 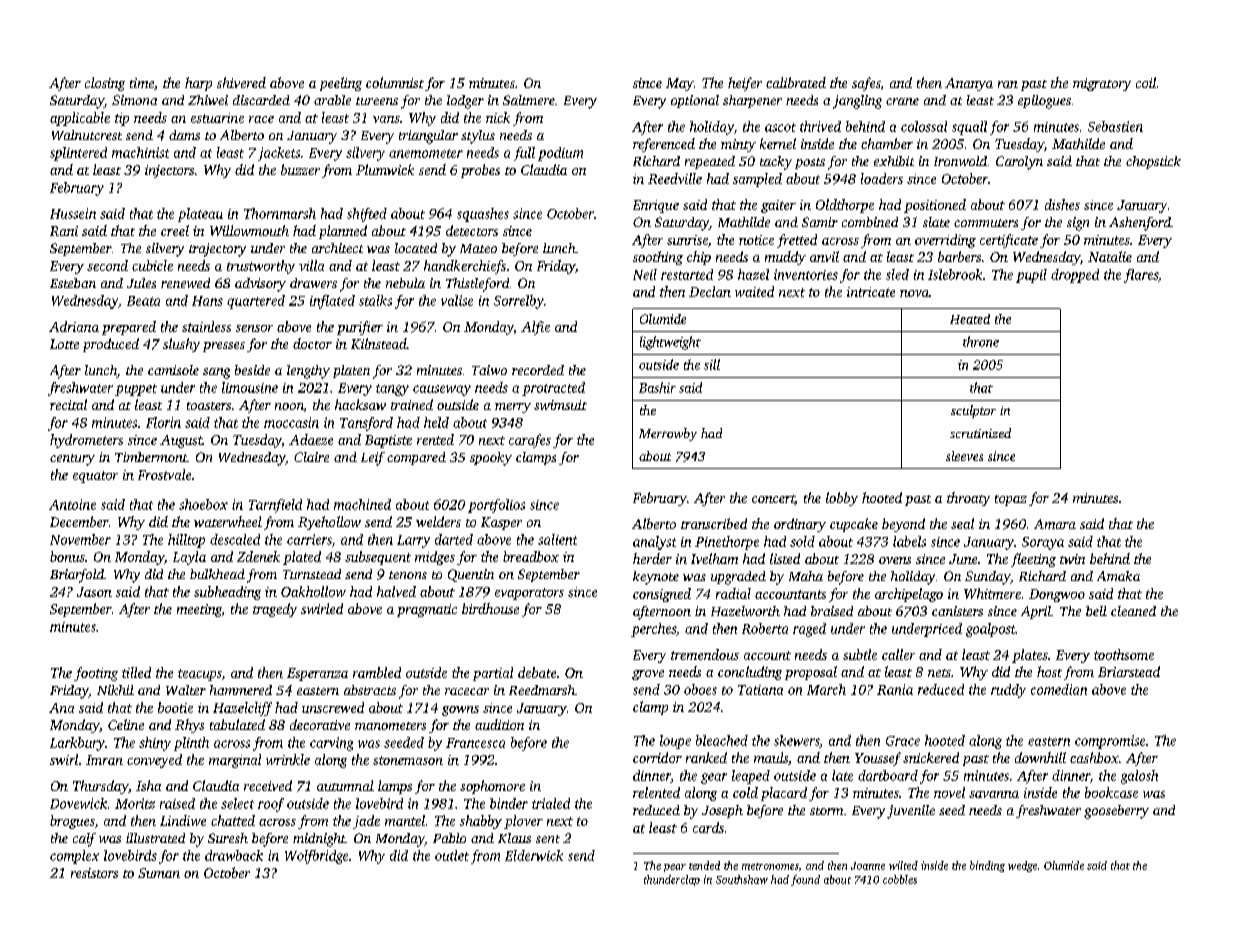 I want to click on Saltmere, so click(x=529, y=100).
